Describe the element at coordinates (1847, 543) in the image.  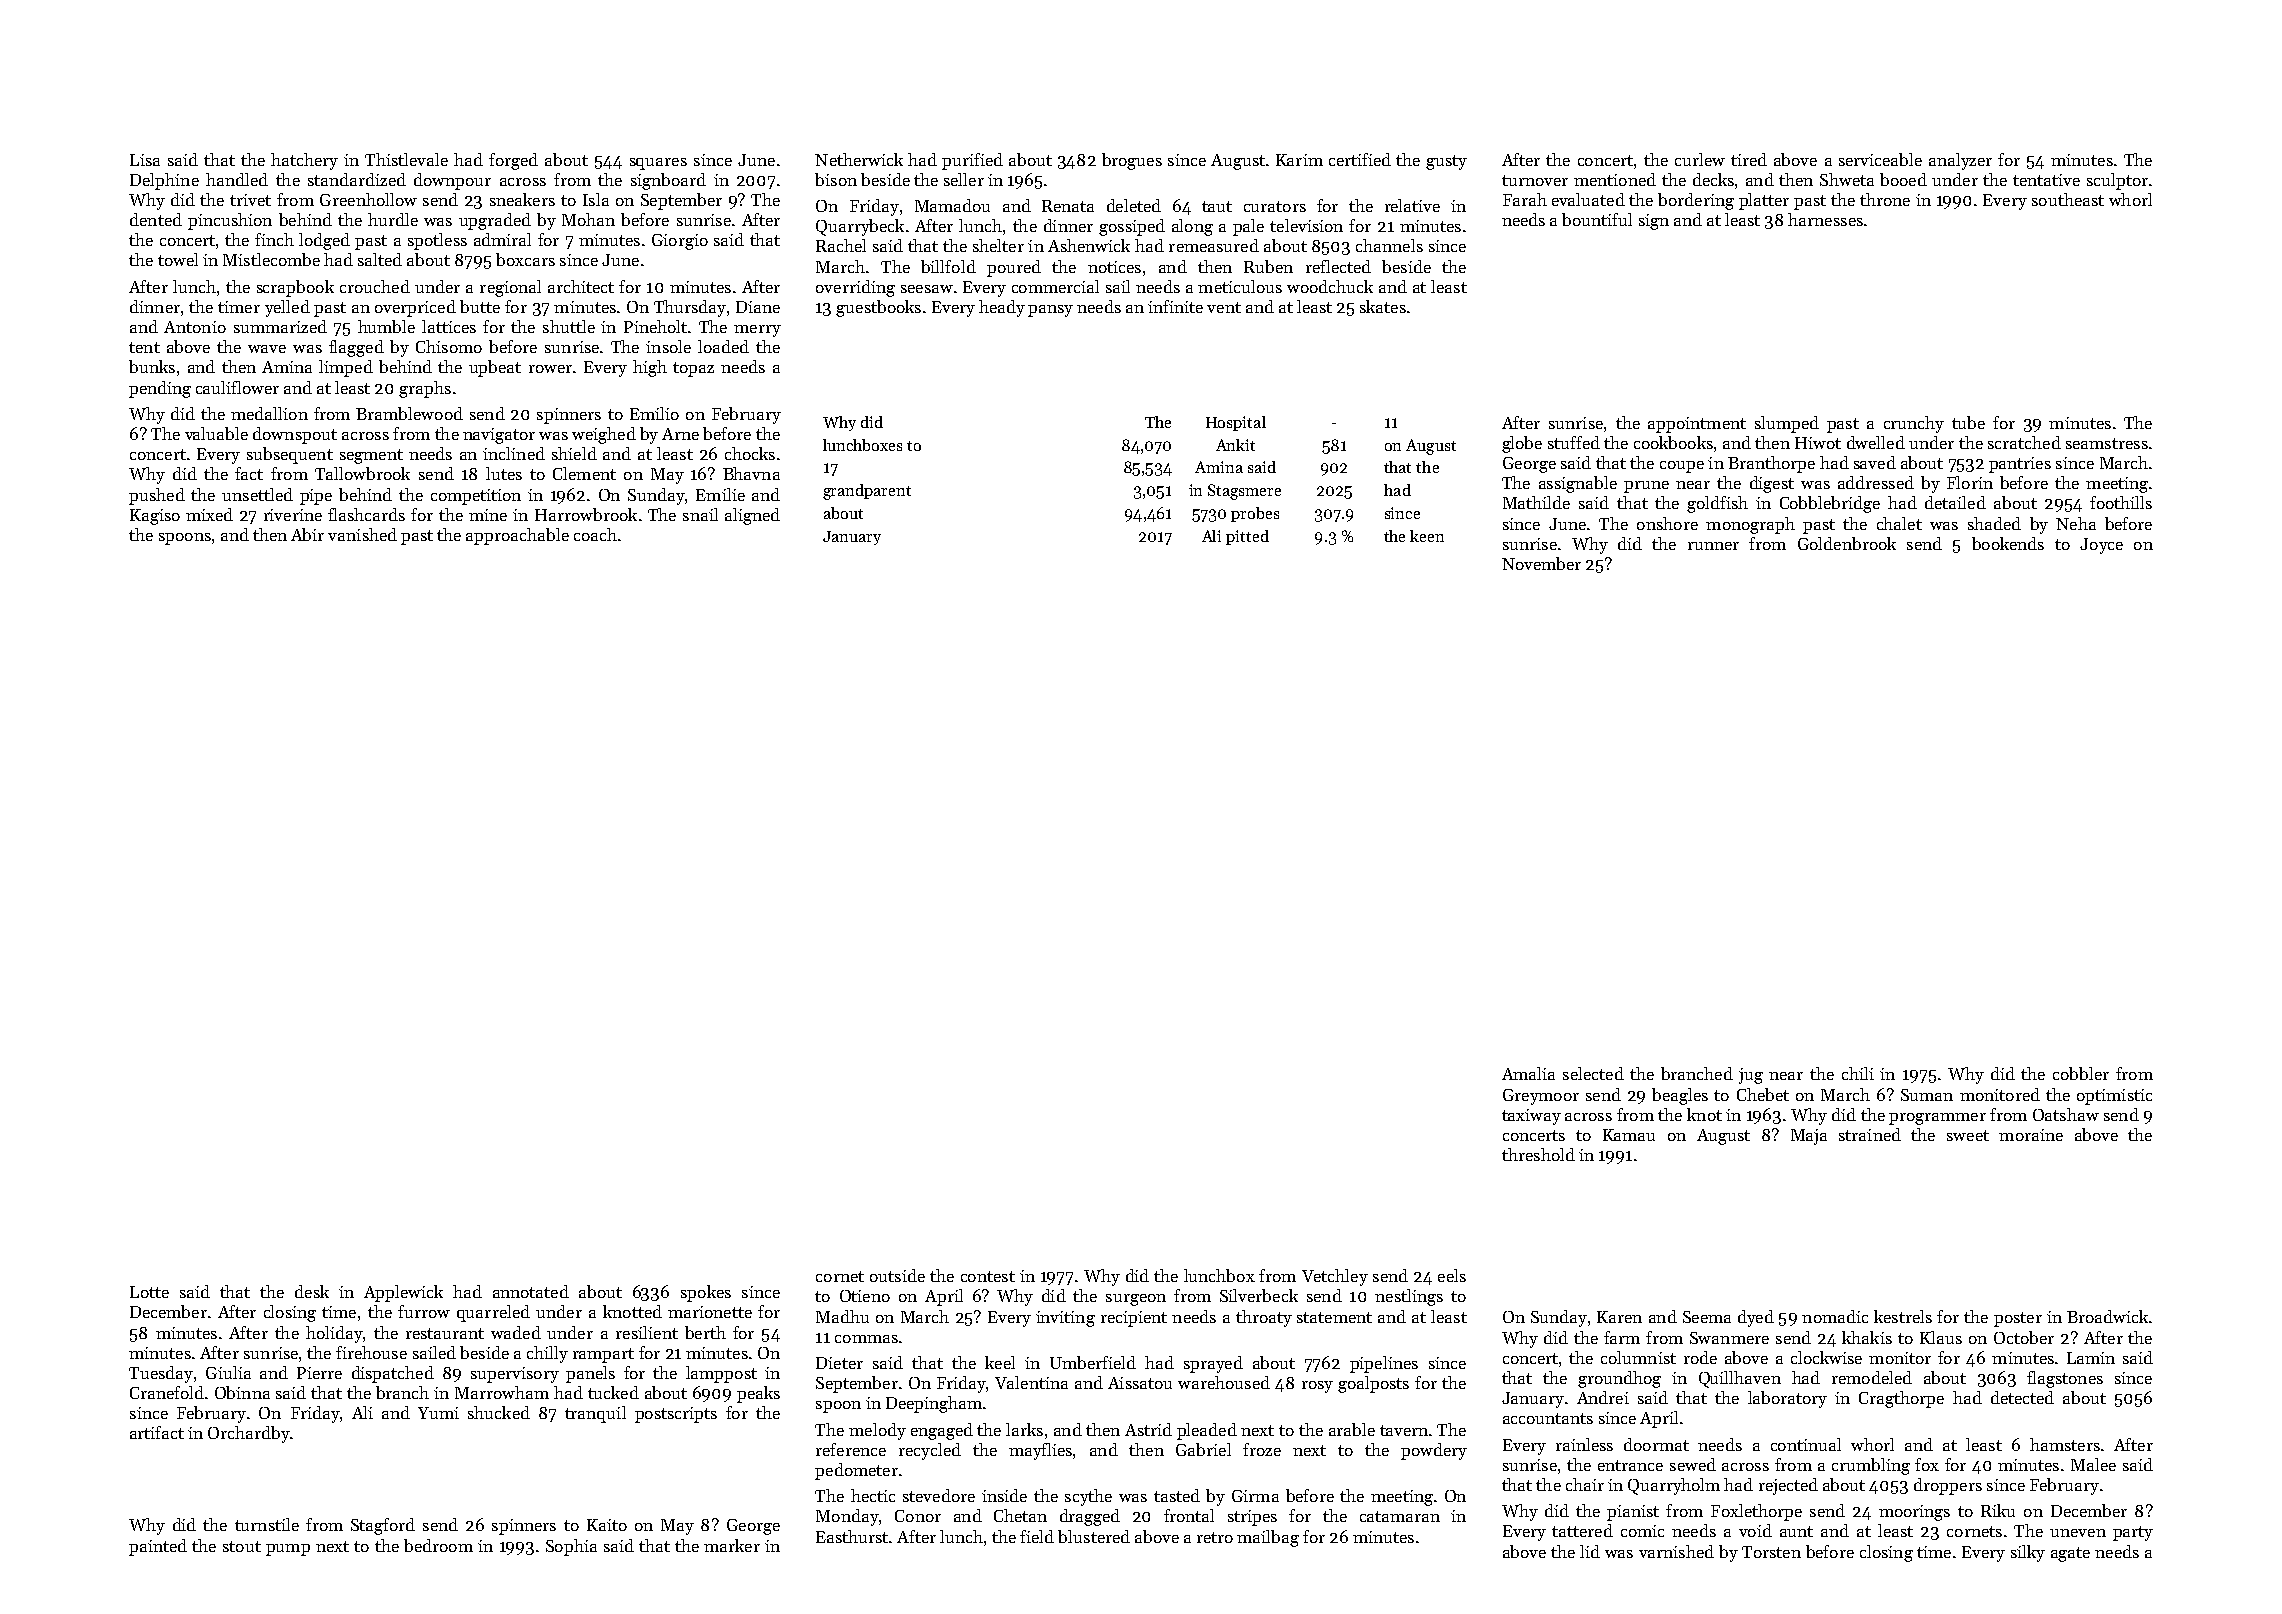
I see `Goldenbrook` at that location.
